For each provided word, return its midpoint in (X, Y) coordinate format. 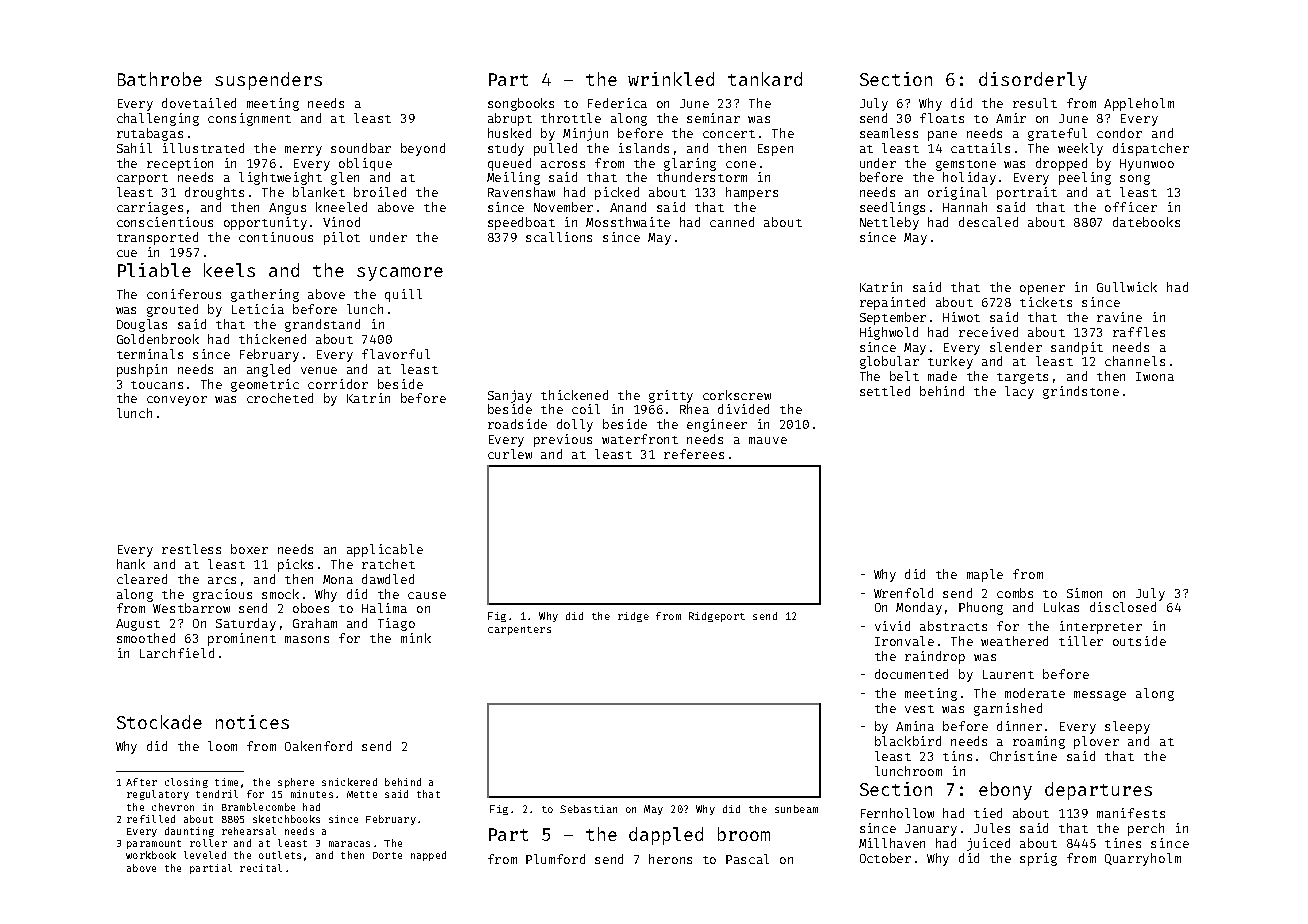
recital (261, 868)
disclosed (1123, 607)
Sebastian (588, 809)
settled (885, 391)
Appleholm (1139, 104)
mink (416, 638)
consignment (249, 119)
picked (617, 193)
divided (743, 409)
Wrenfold (903, 593)
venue (319, 370)
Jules (992, 828)
